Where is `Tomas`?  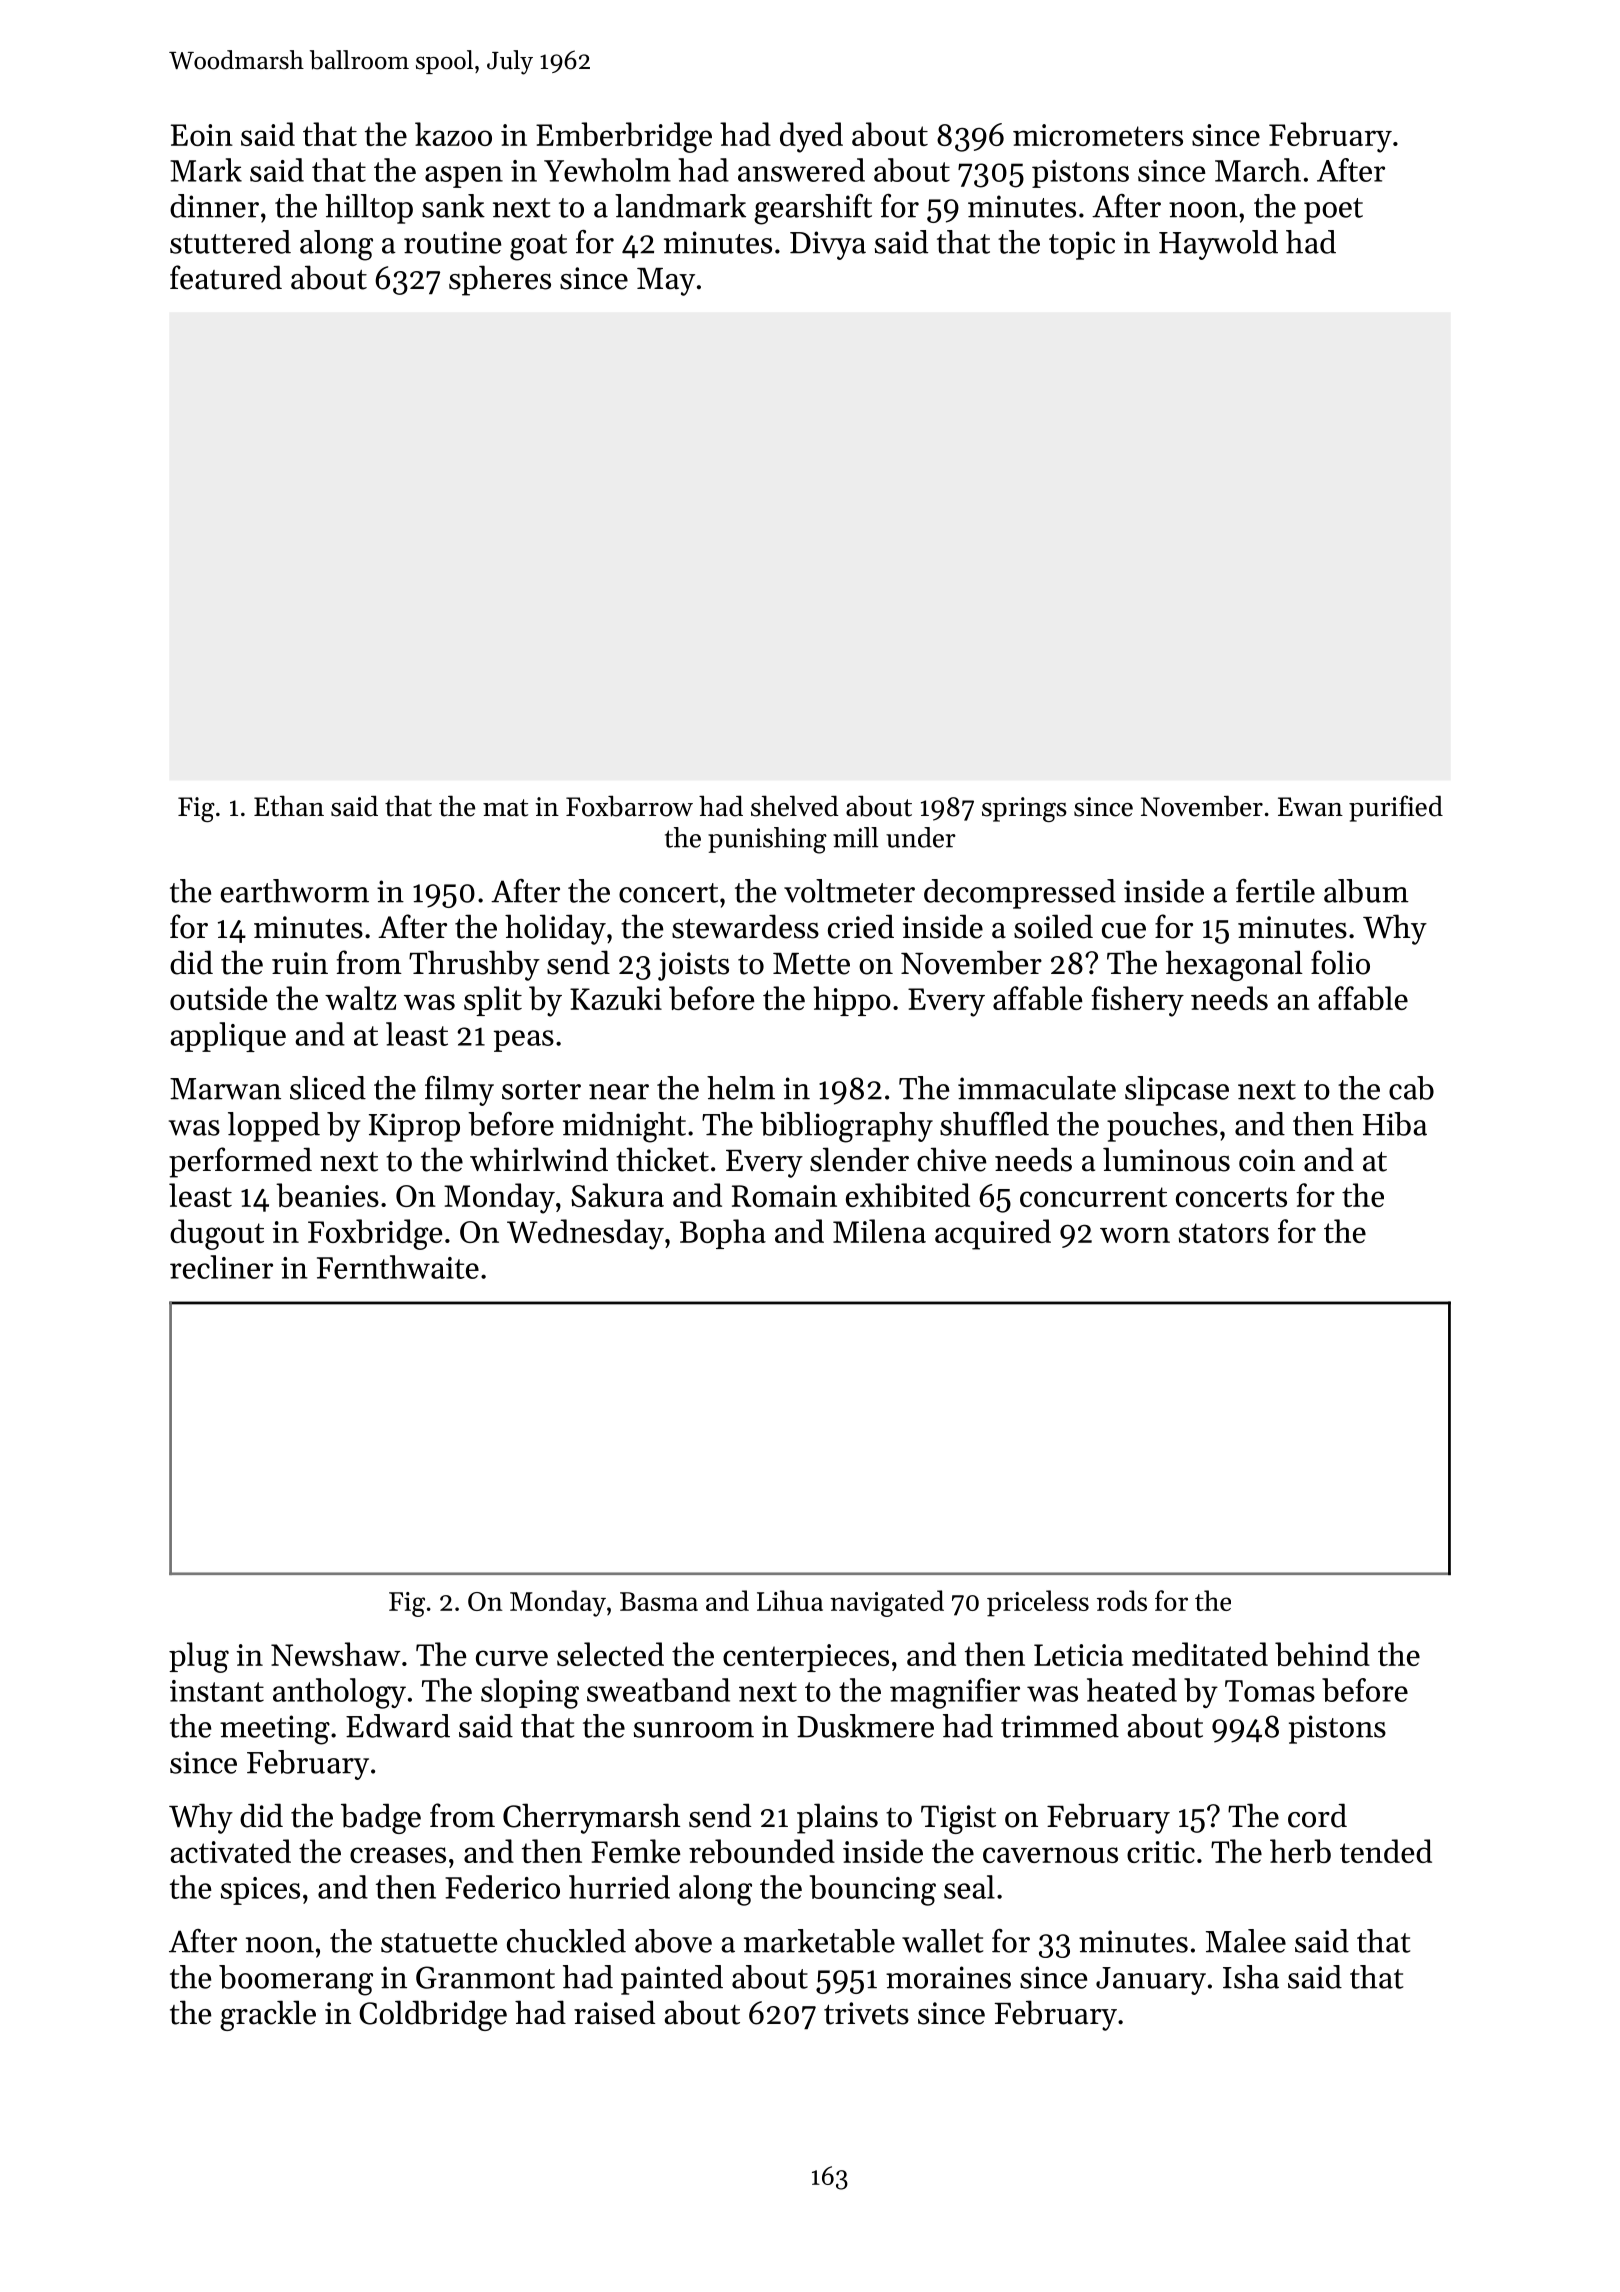
Tomas is located at coordinates (1270, 1691).
